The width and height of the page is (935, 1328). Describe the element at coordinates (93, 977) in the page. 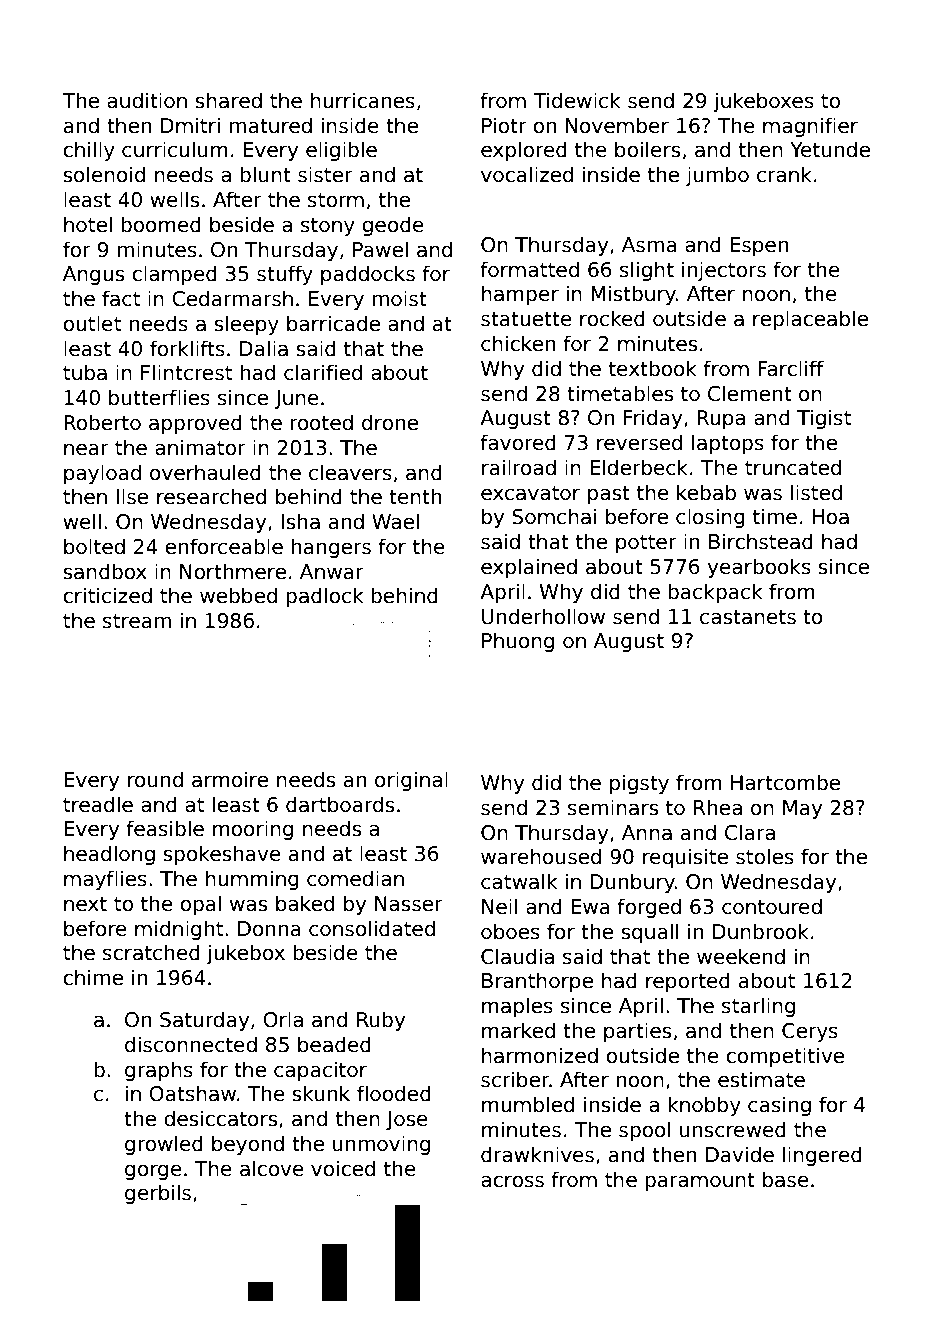

I see `chime` at that location.
